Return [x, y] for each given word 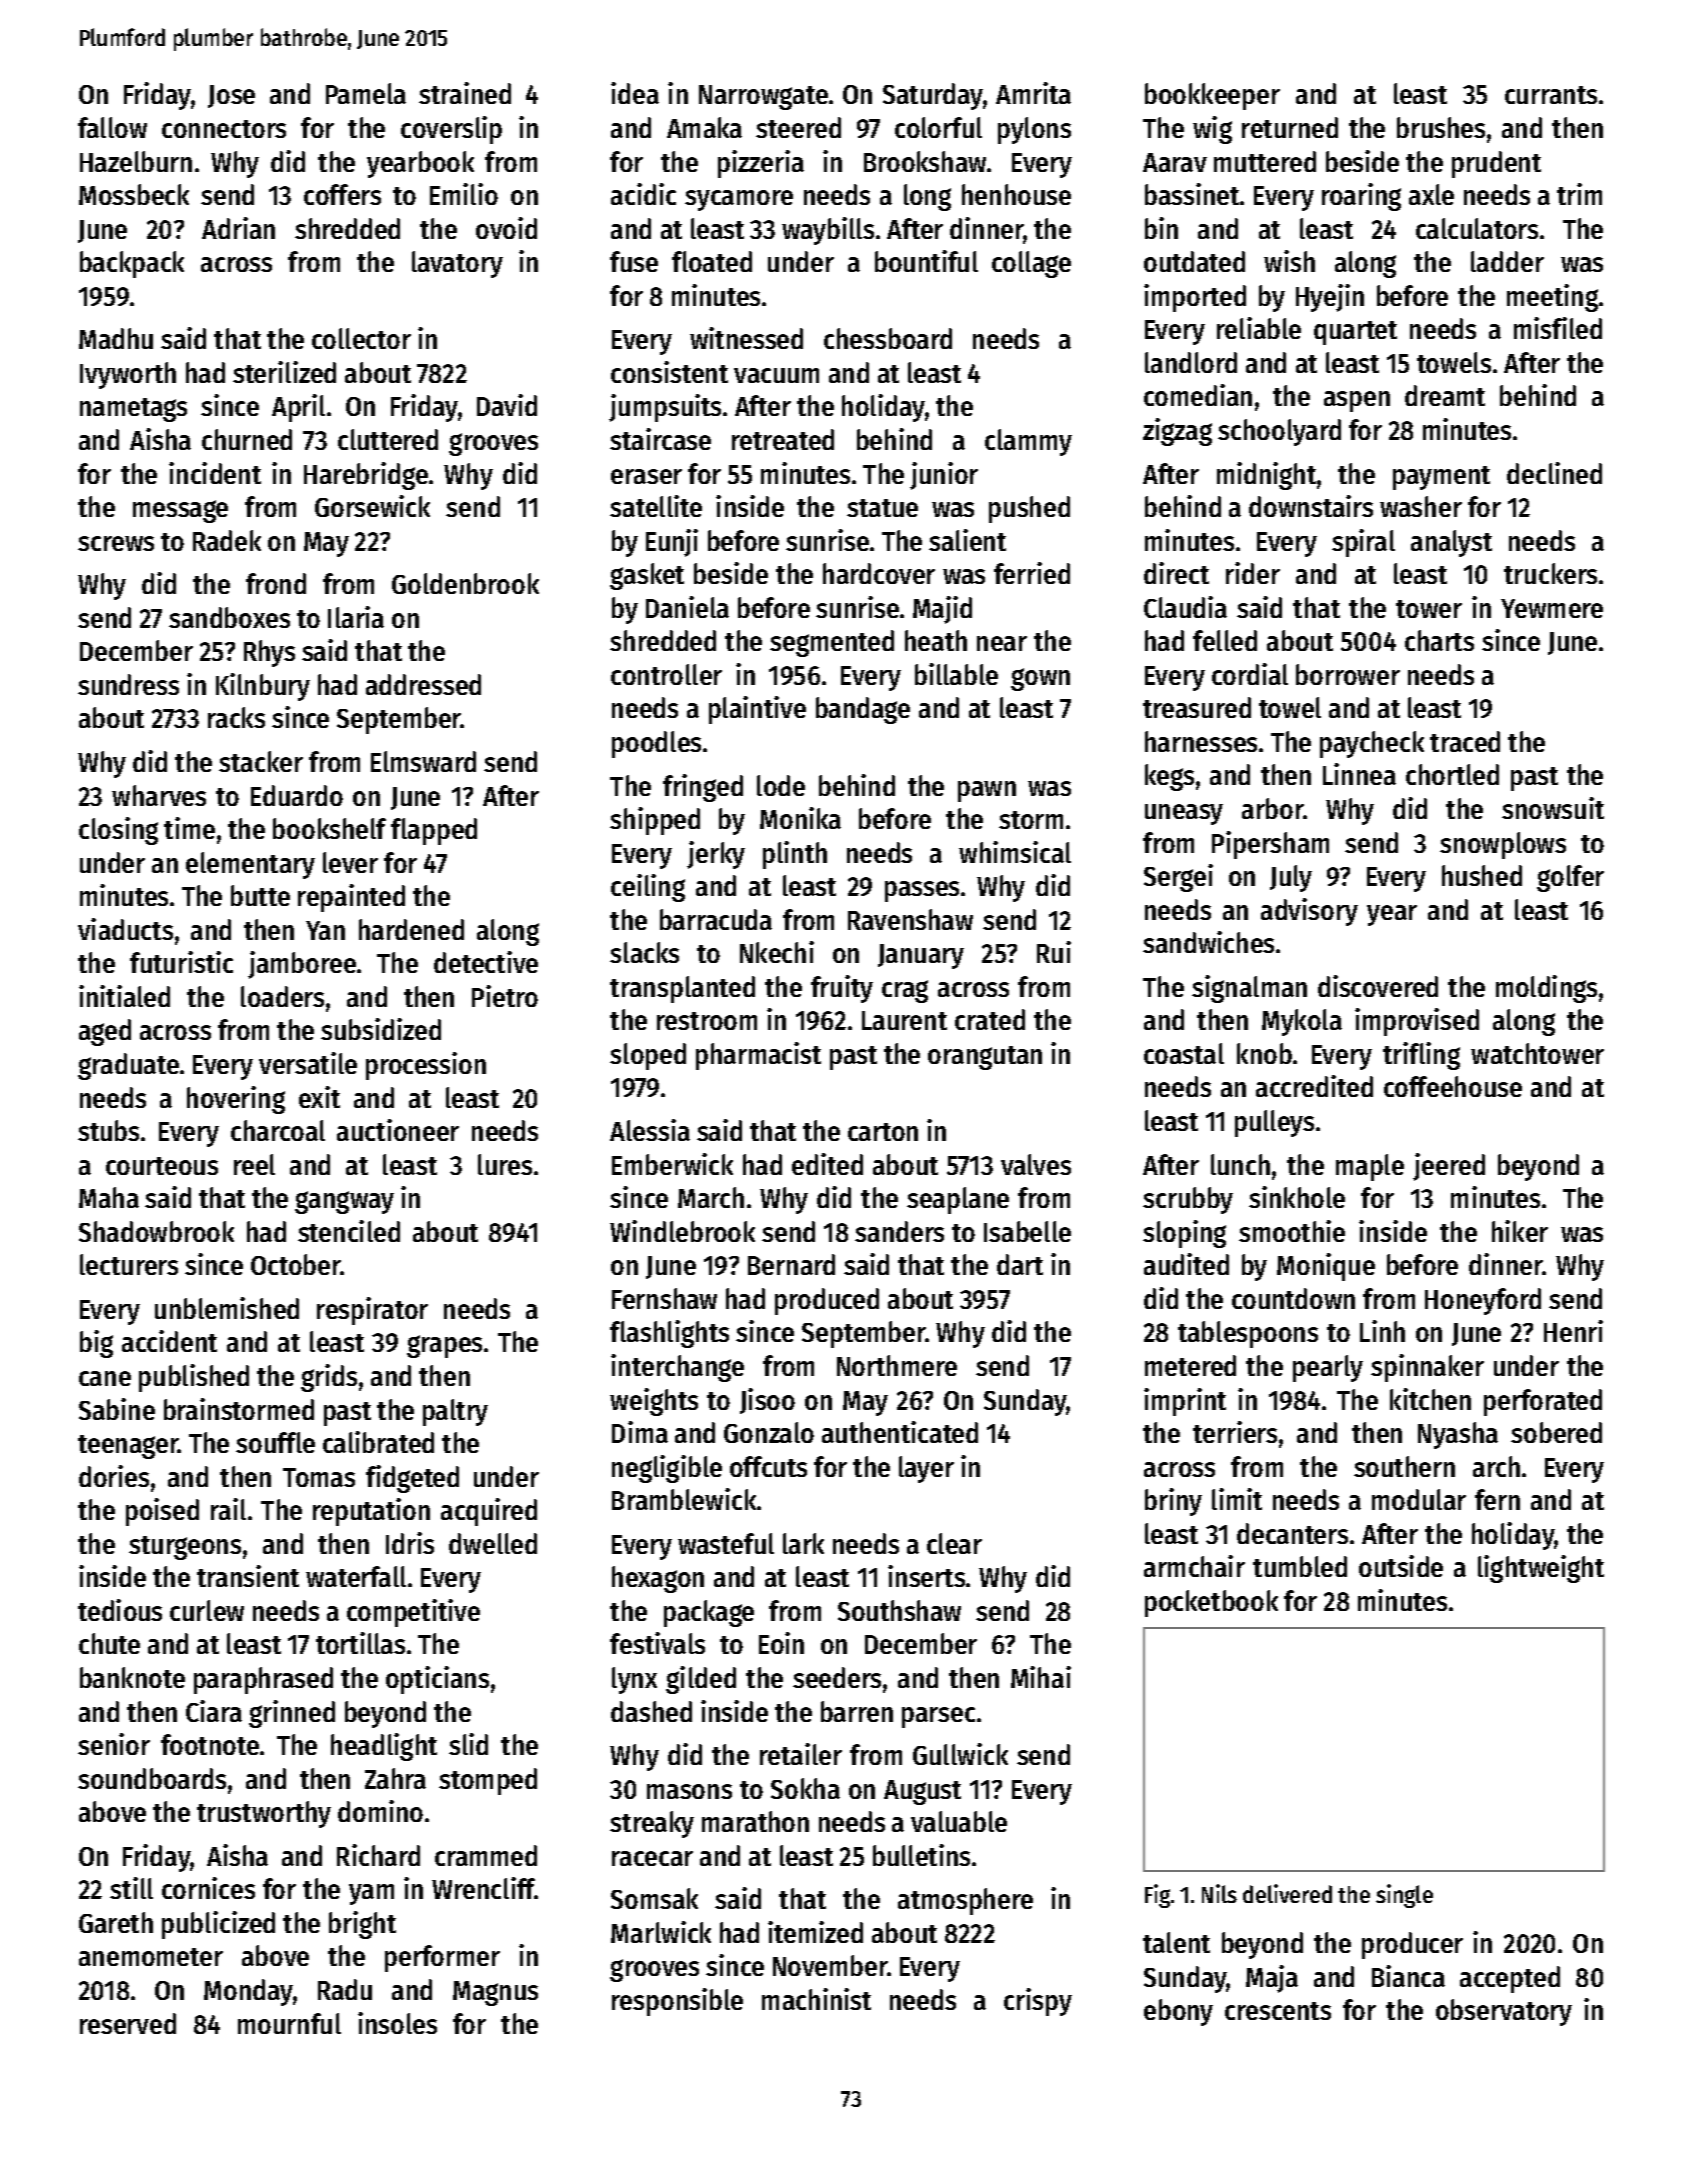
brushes [1441, 127]
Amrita [1033, 93]
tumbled [1300, 1566]
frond [276, 583]
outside [1401, 1566]
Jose [231, 96]
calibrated [378, 1442]
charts [1439, 640]
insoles [397, 2023]
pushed [1029, 509]
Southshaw [899, 1610]
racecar [652, 1858]
